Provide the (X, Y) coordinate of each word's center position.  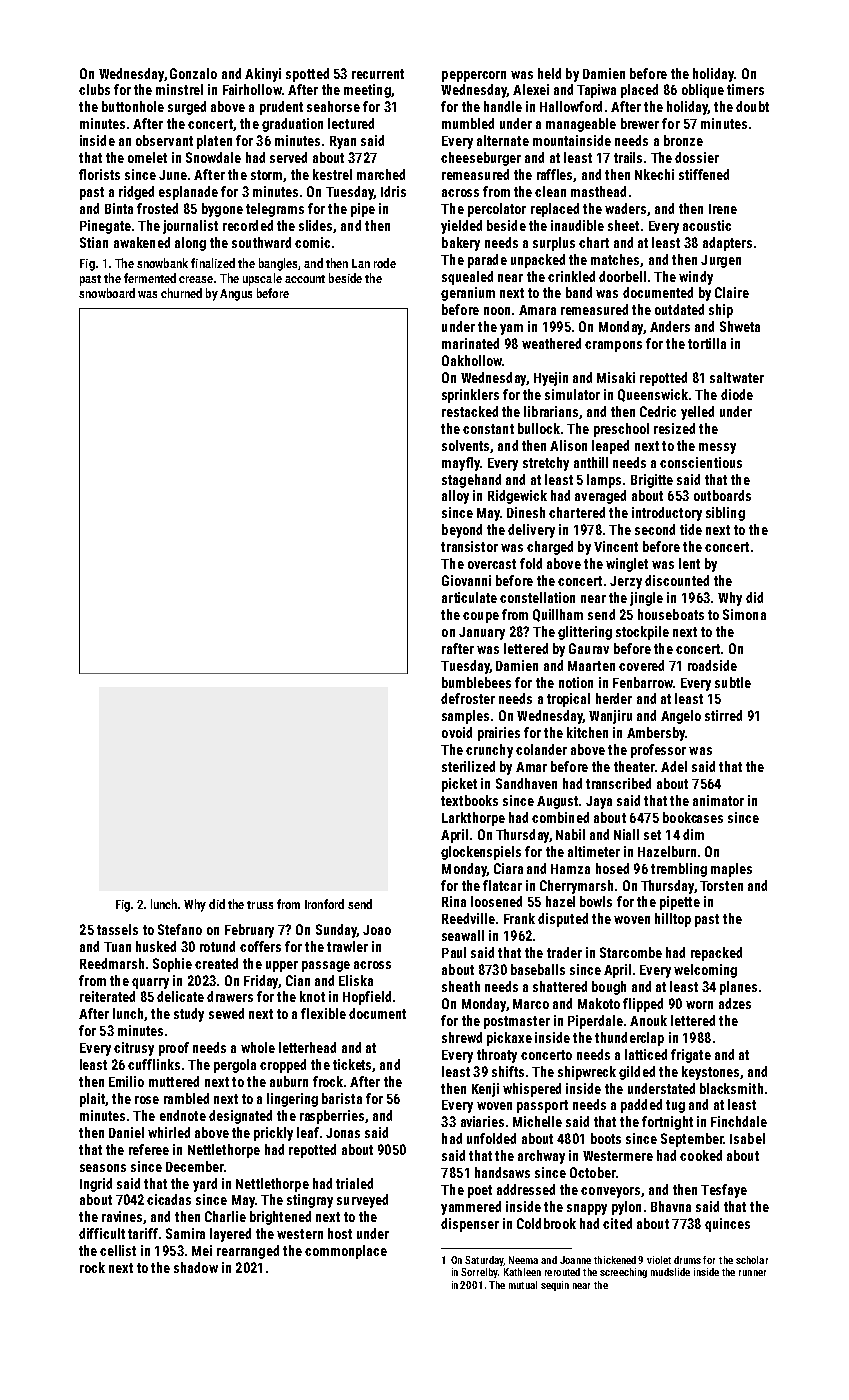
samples (465, 717)
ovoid (457, 732)
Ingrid (96, 1185)
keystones (710, 1073)
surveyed (362, 1201)
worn (699, 1005)
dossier (697, 157)
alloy (455, 497)
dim (693, 834)
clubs (94, 89)
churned (181, 293)
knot (312, 996)
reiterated (107, 996)
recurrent (378, 74)
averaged (600, 497)
